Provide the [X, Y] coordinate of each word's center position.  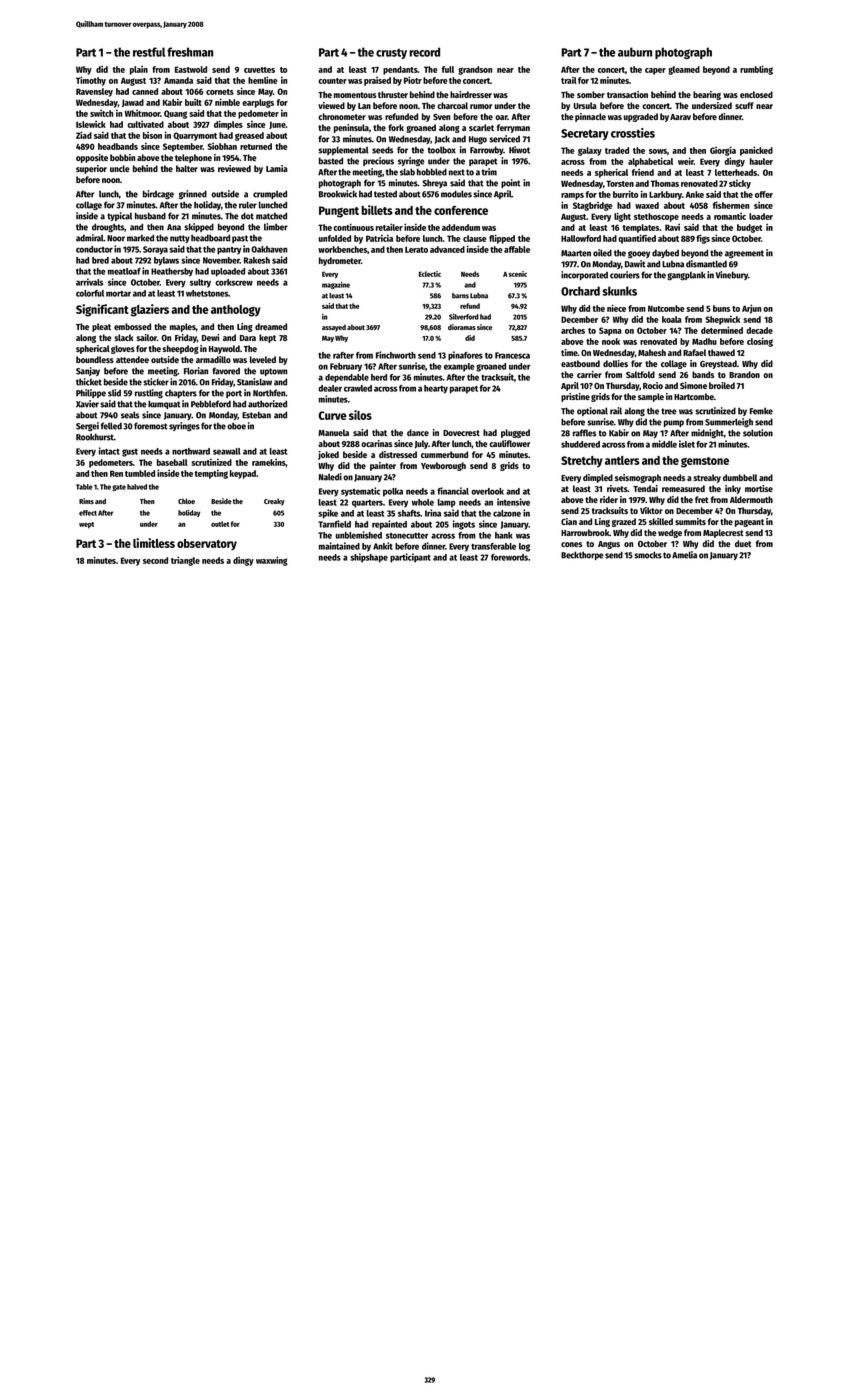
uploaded [228, 272]
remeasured [683, 488]
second [155, 560]
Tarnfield [334, 524]
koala [672, 319]
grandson [475, 70]
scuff [744, 105]
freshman [190, 52]
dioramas [462, 327]
